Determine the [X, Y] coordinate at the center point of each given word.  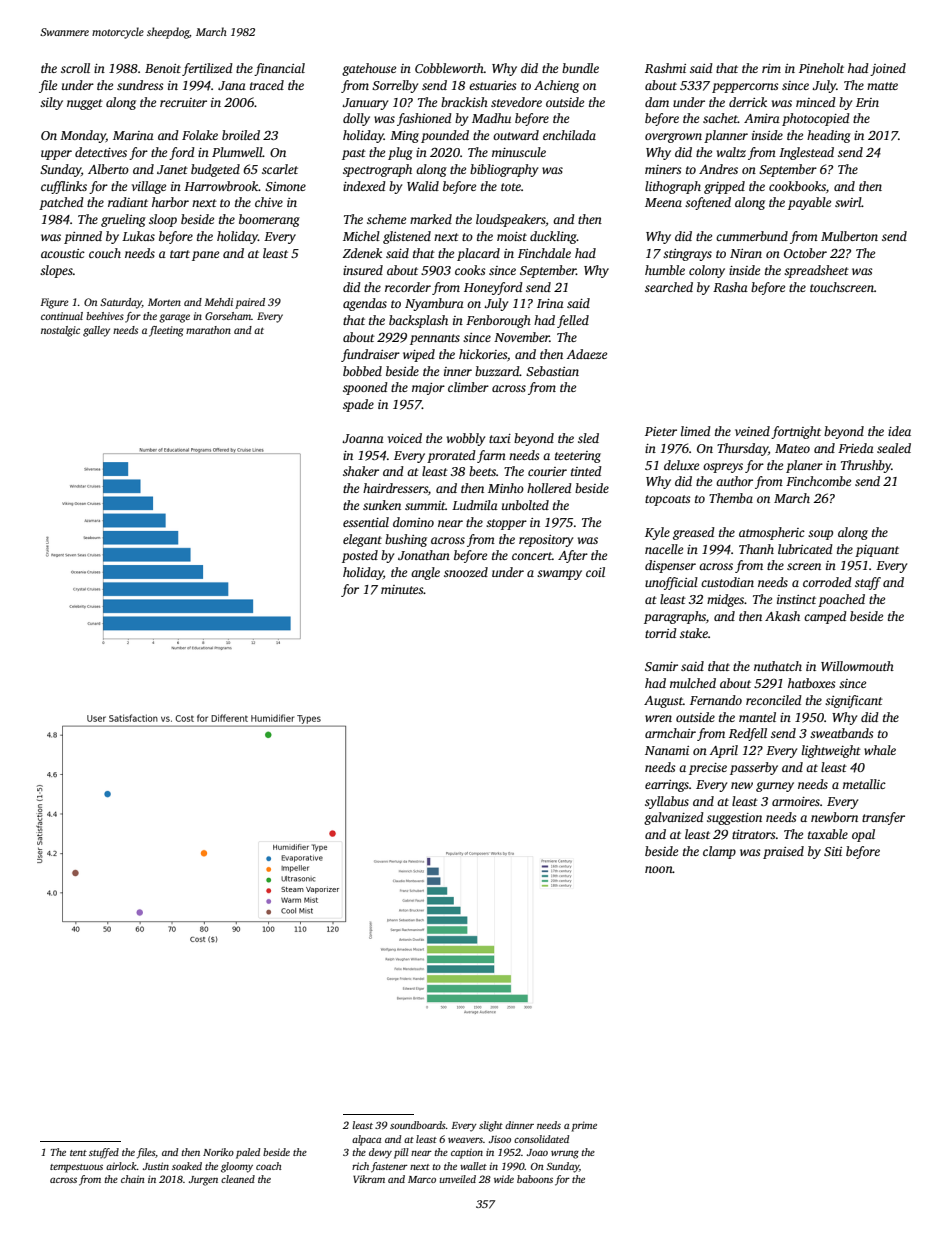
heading [829, 136]
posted [360, 556]
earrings [667, 786]
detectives [101, 152]
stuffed [104, 1153]
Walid [423, 186]
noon [659, 869]
